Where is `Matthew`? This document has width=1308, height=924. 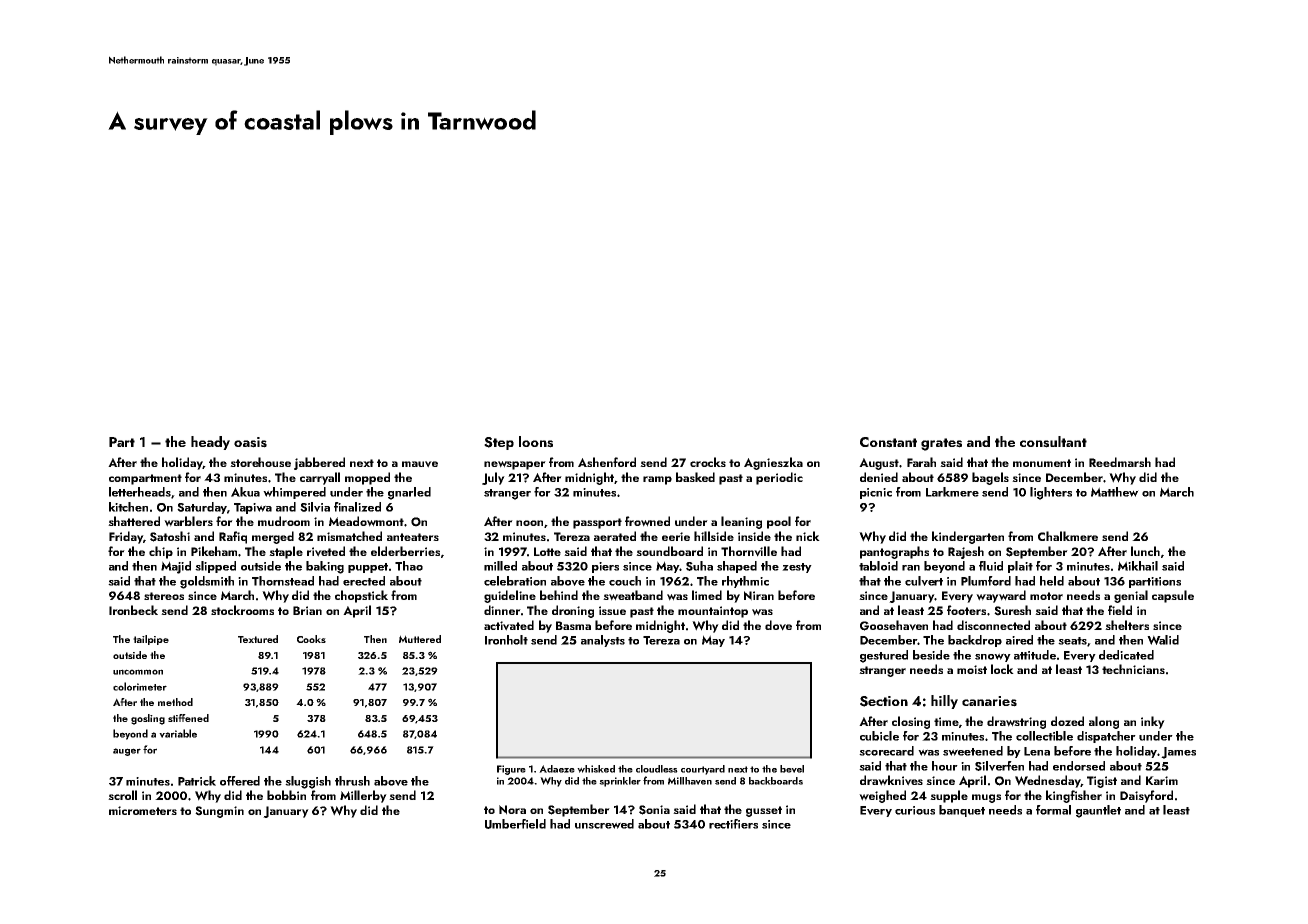 Matthew is located at coordinates (1115, 492).
